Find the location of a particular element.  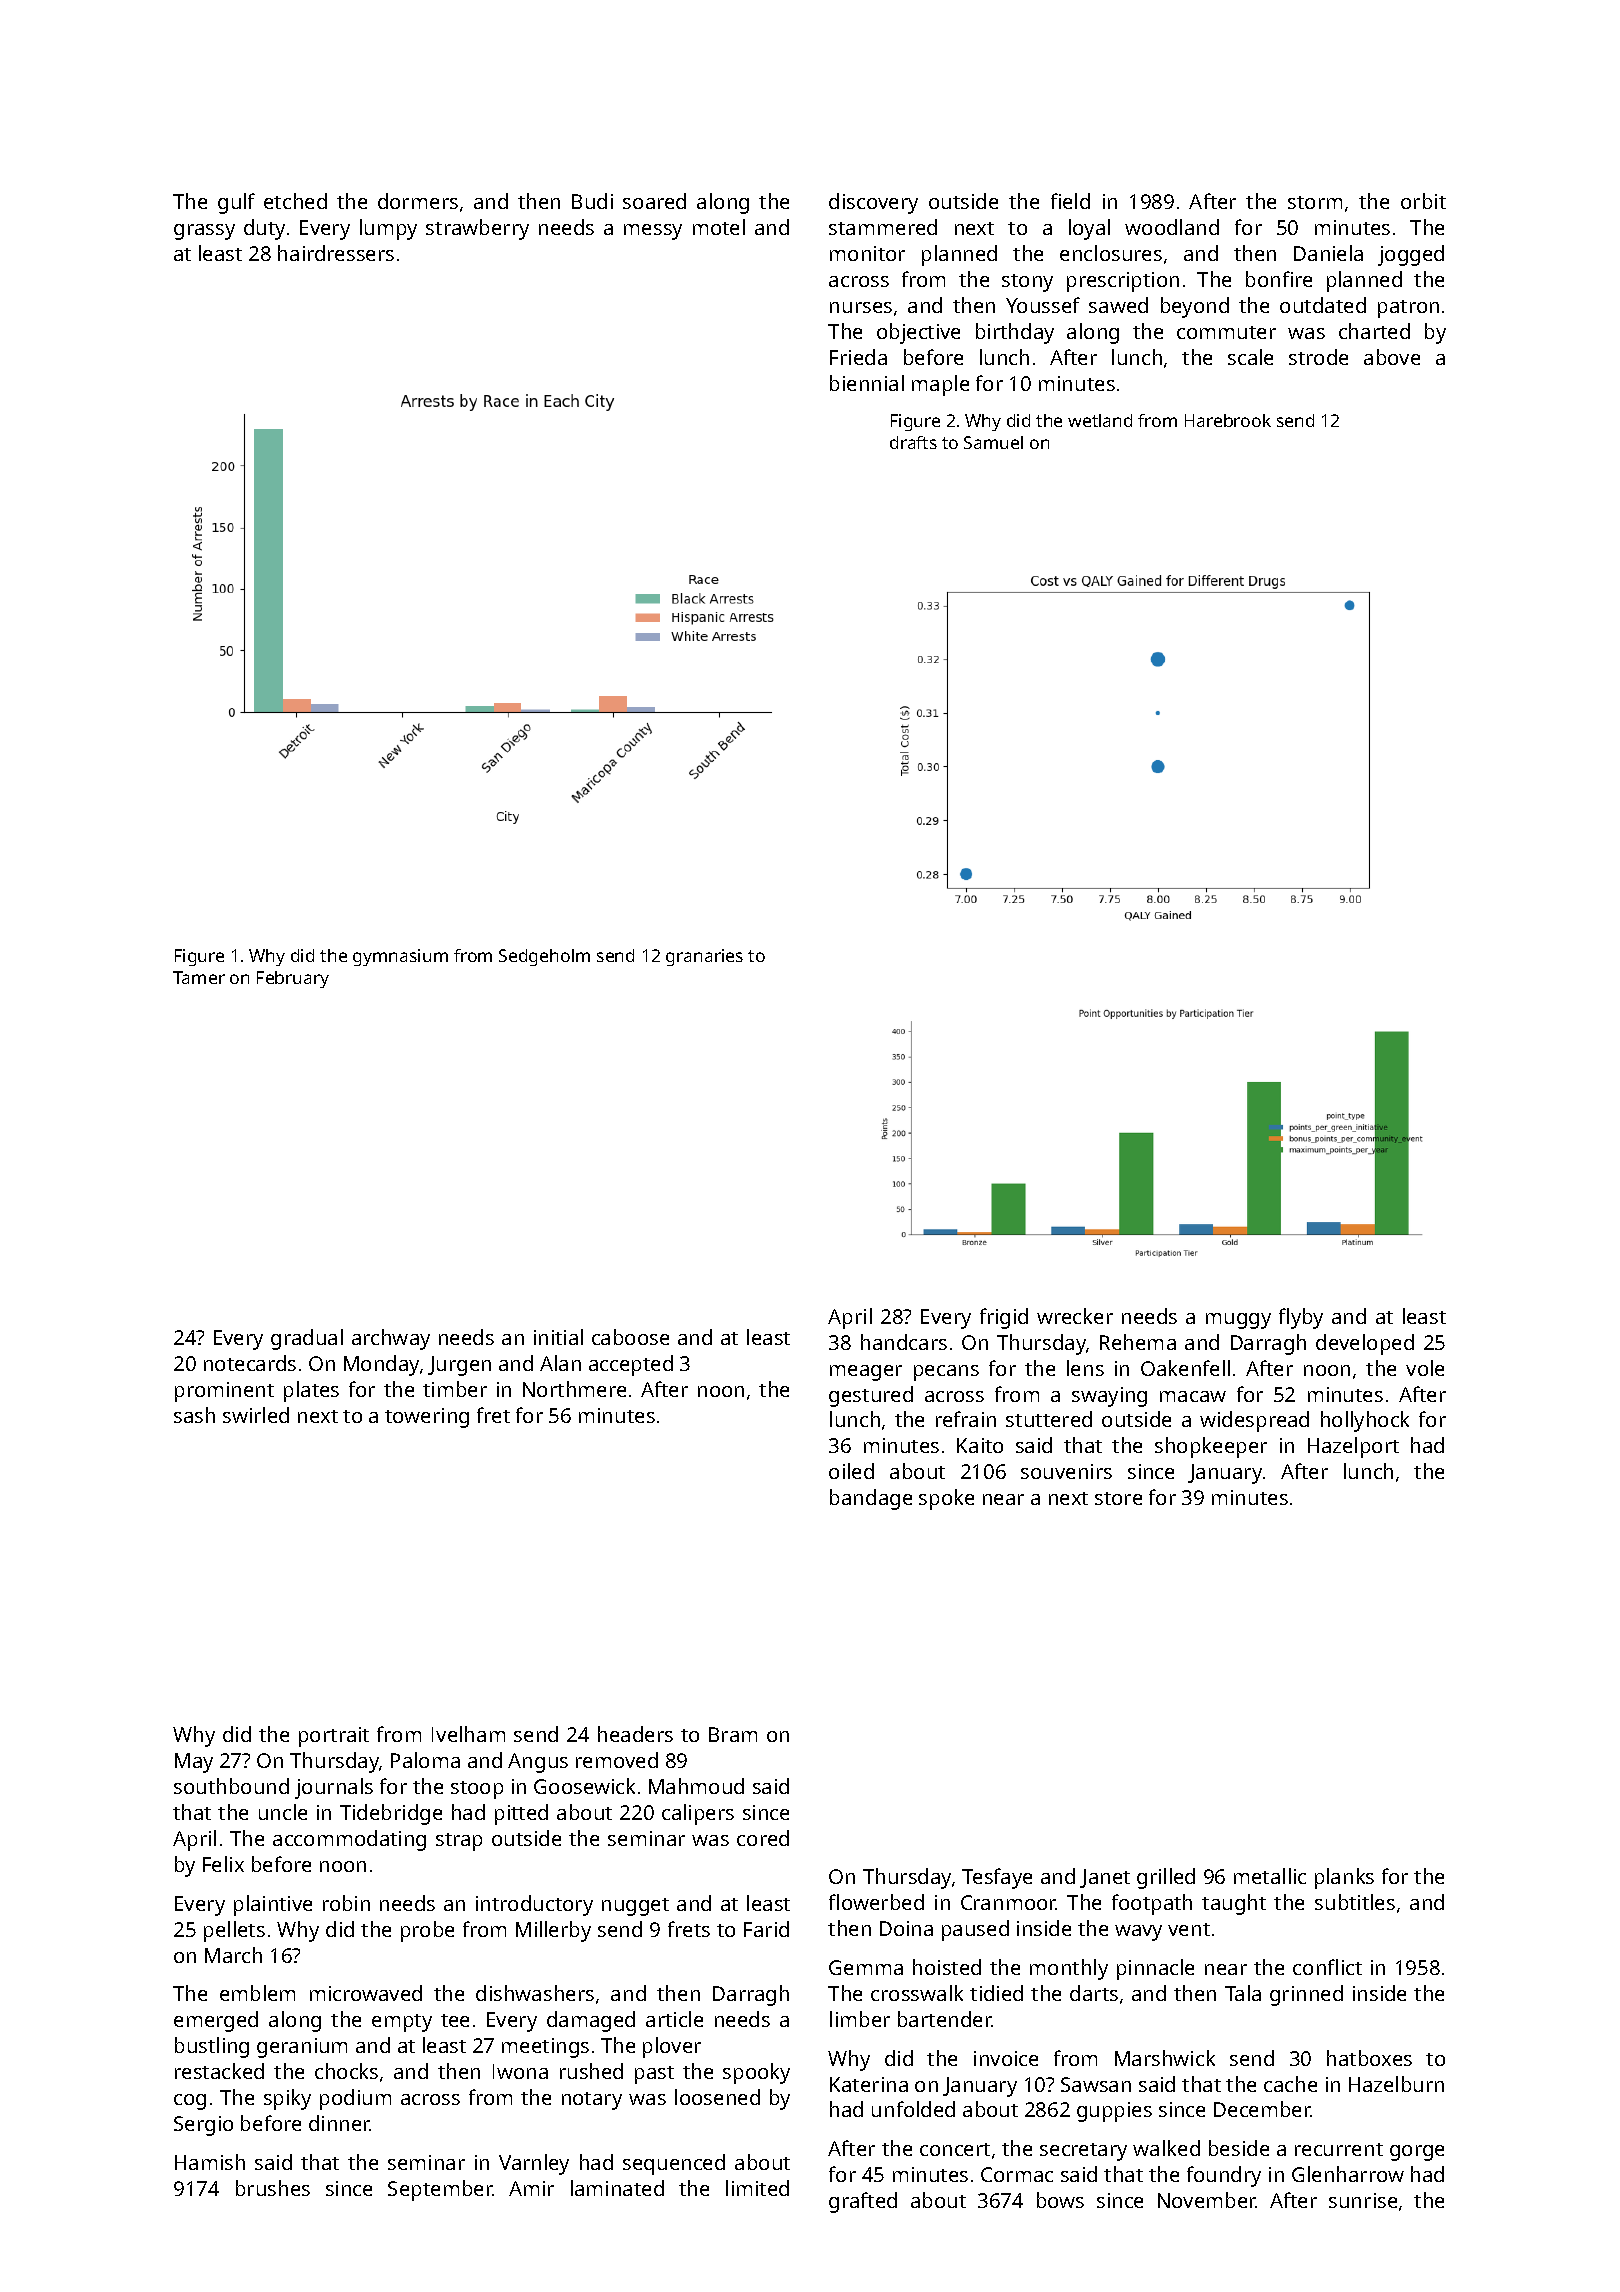

dormers is located at coordinates (418, 201).
